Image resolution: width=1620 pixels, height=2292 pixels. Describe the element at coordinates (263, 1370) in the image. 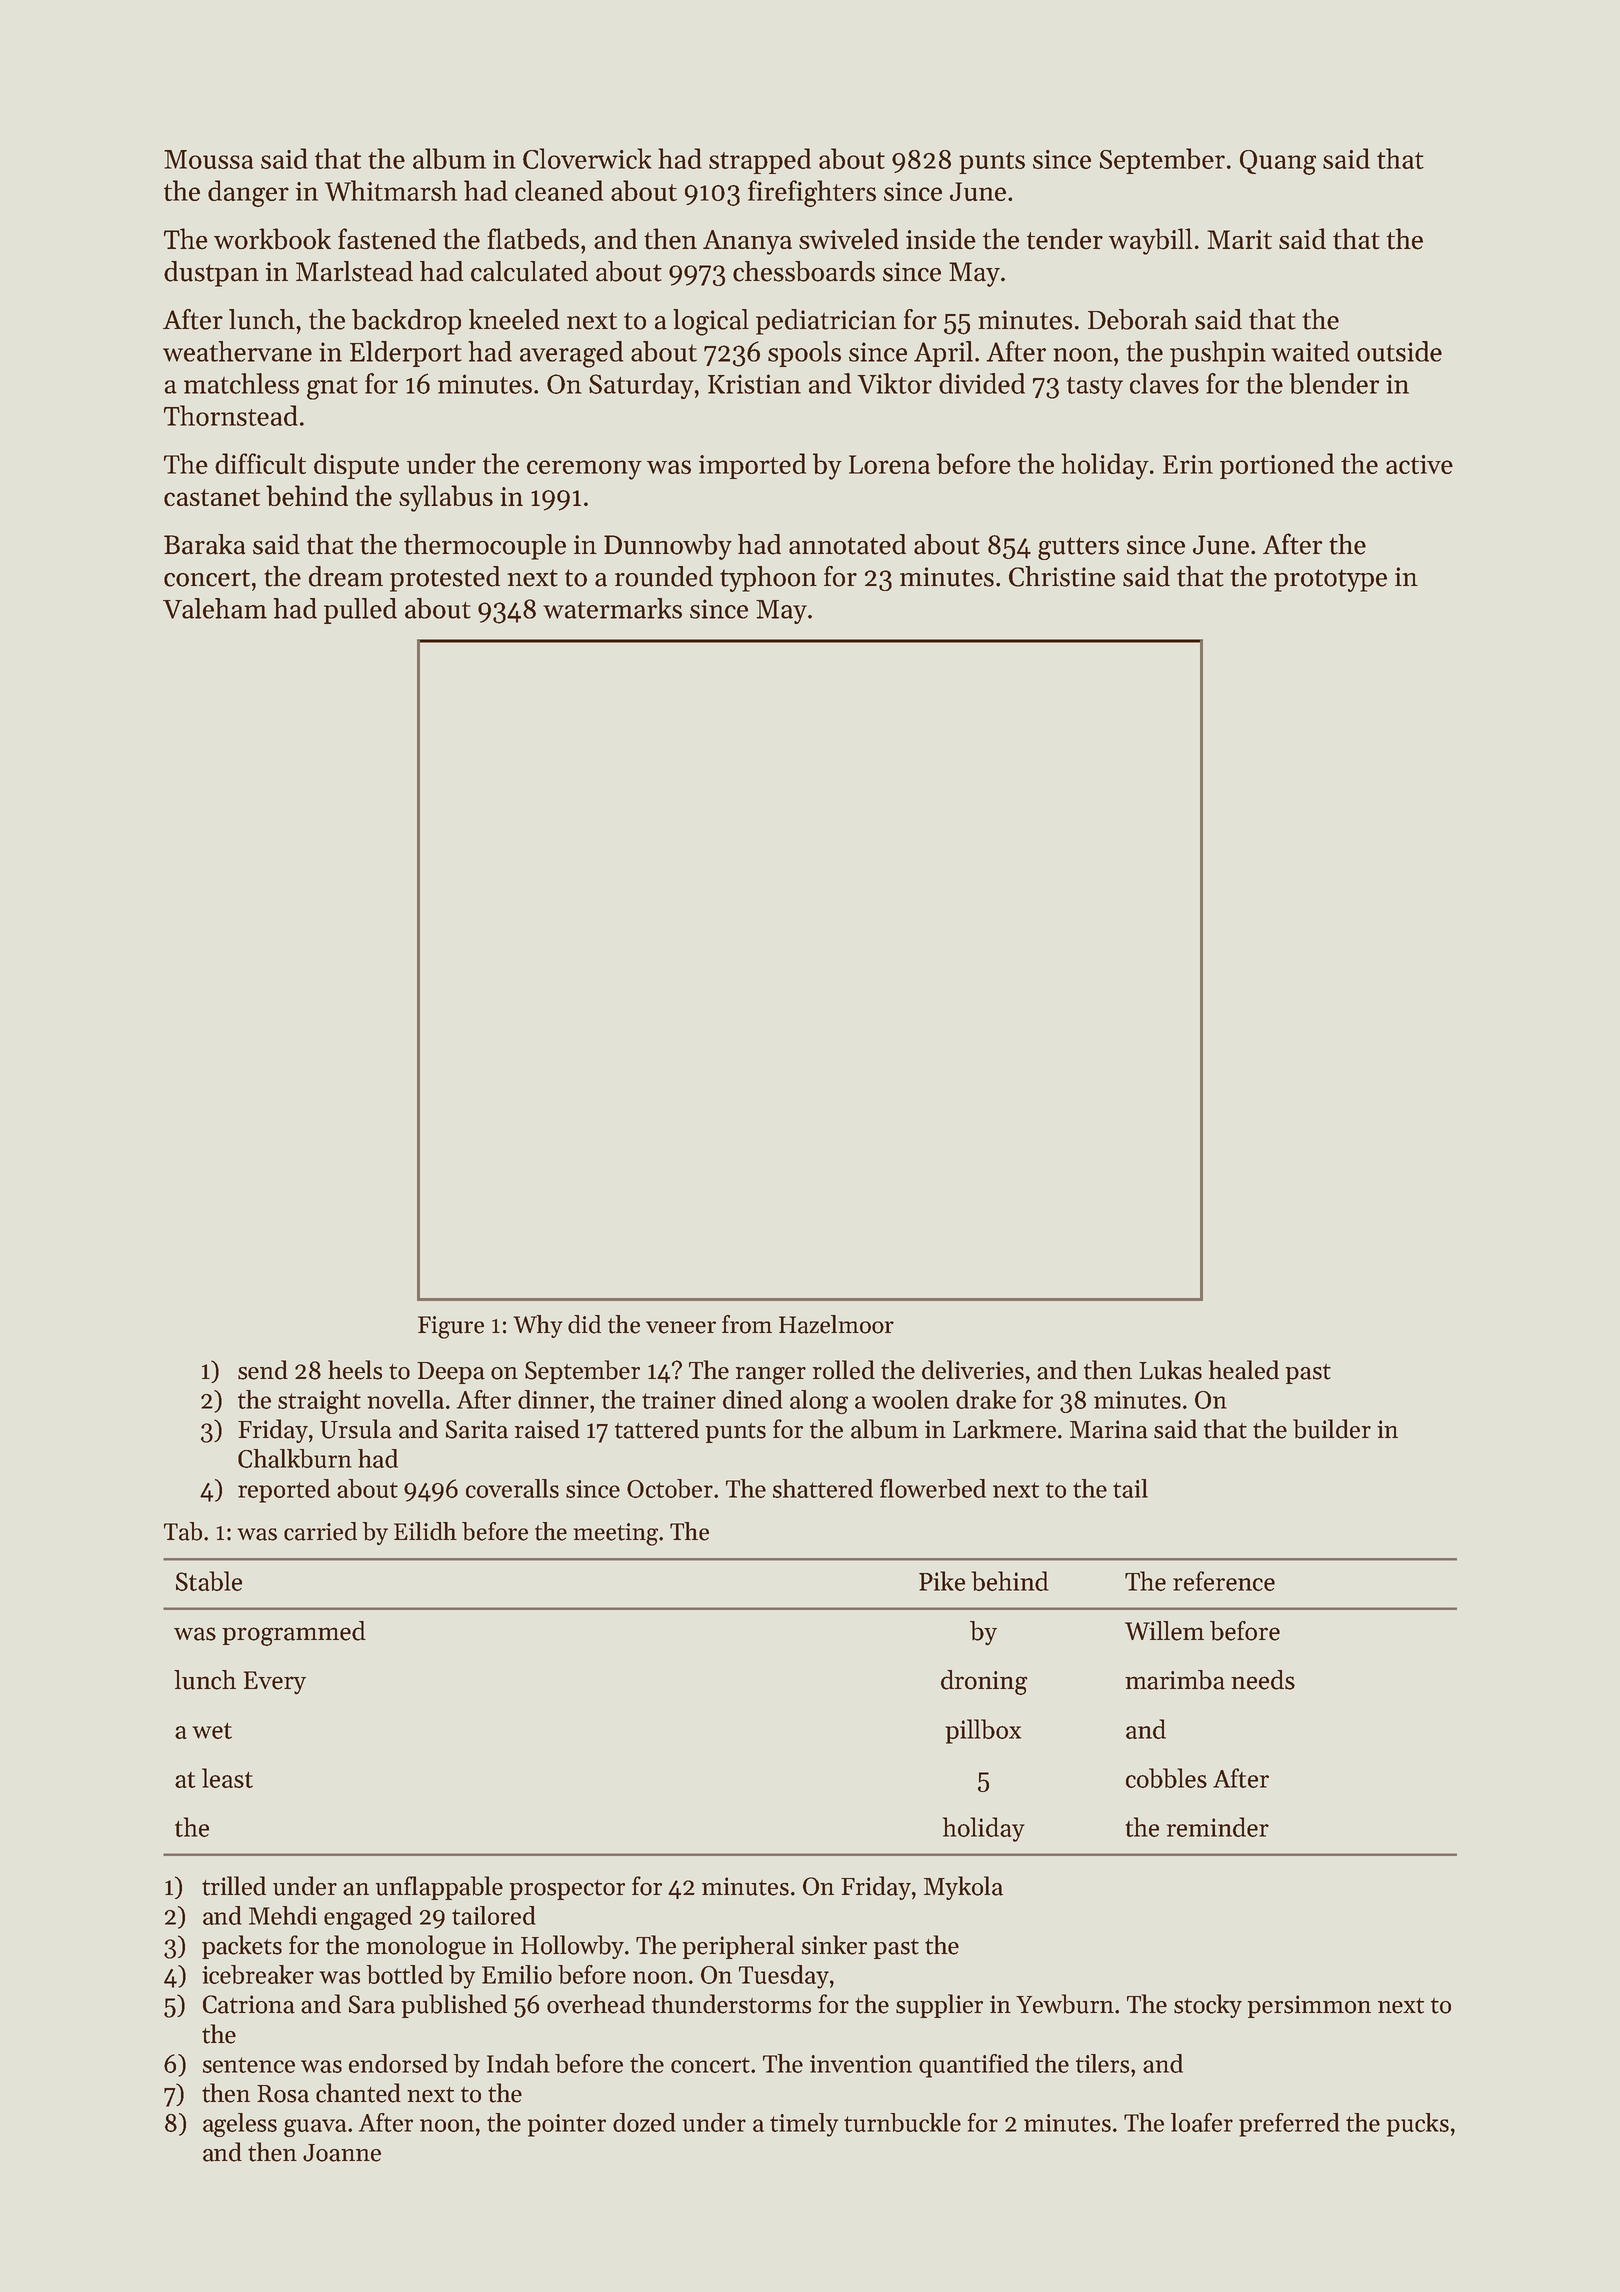

I see `send` at that location.
